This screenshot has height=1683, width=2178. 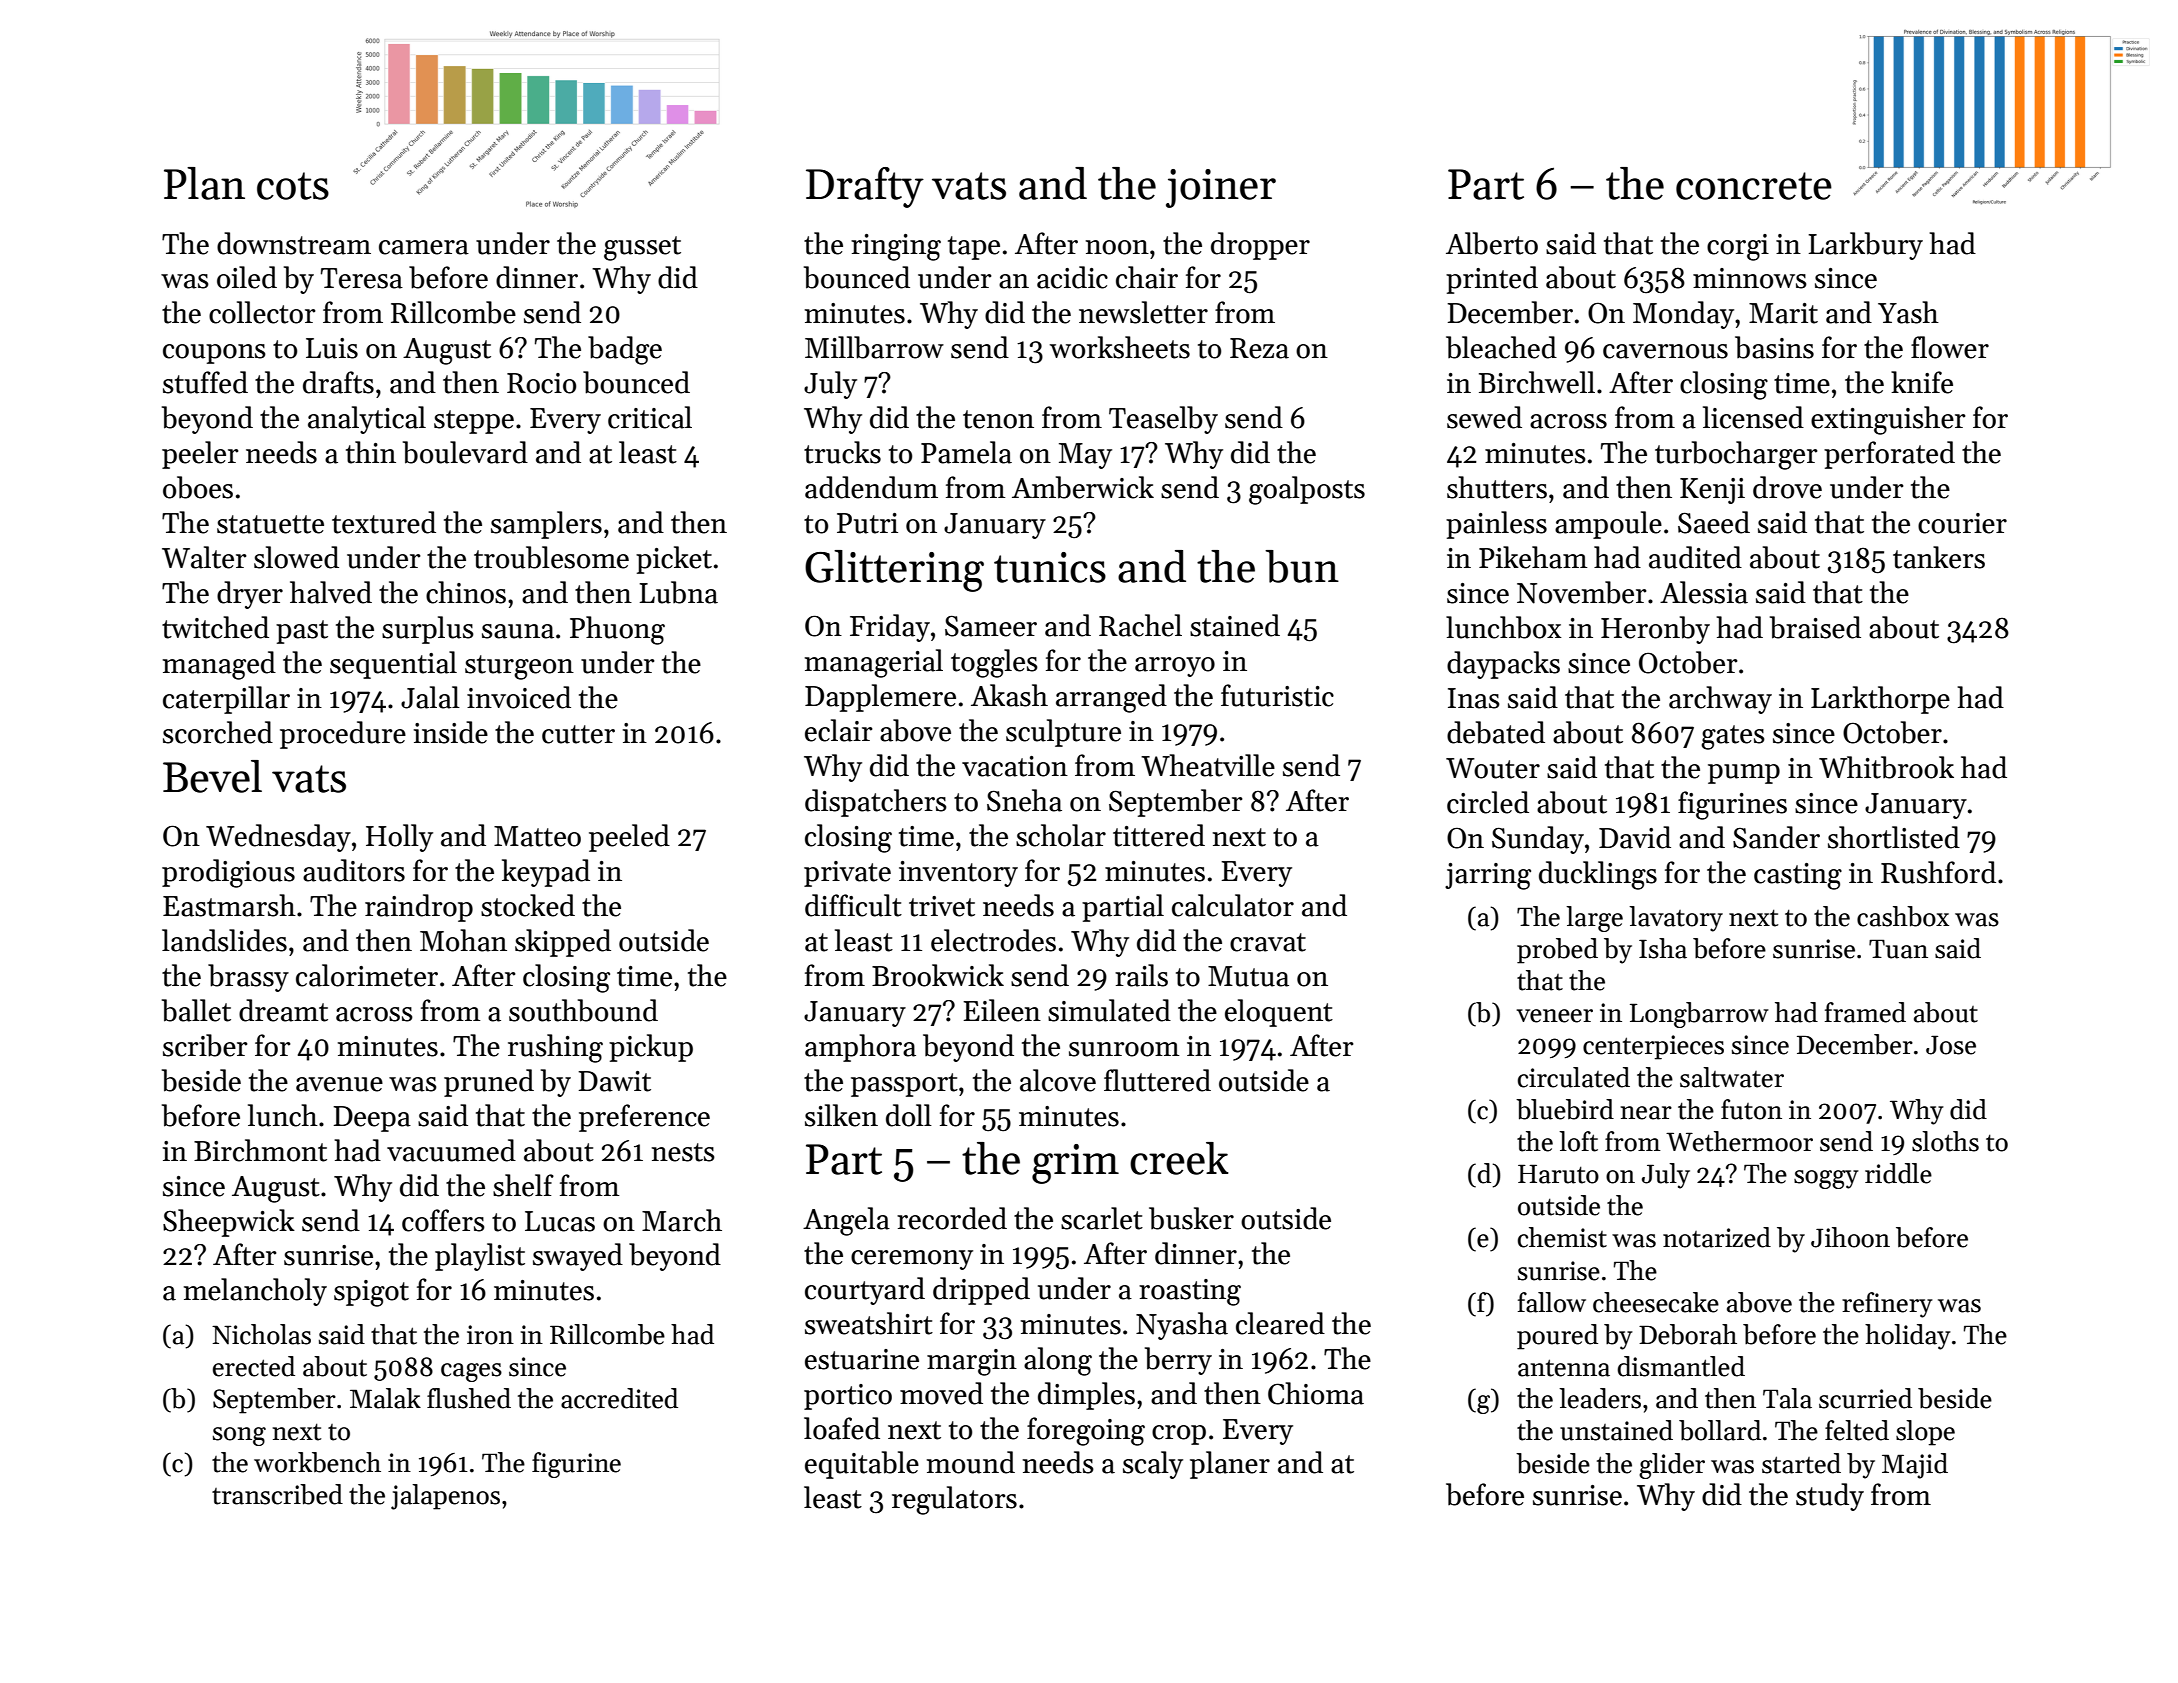 I want to click on coffers, so click(x=443, y=1220).
